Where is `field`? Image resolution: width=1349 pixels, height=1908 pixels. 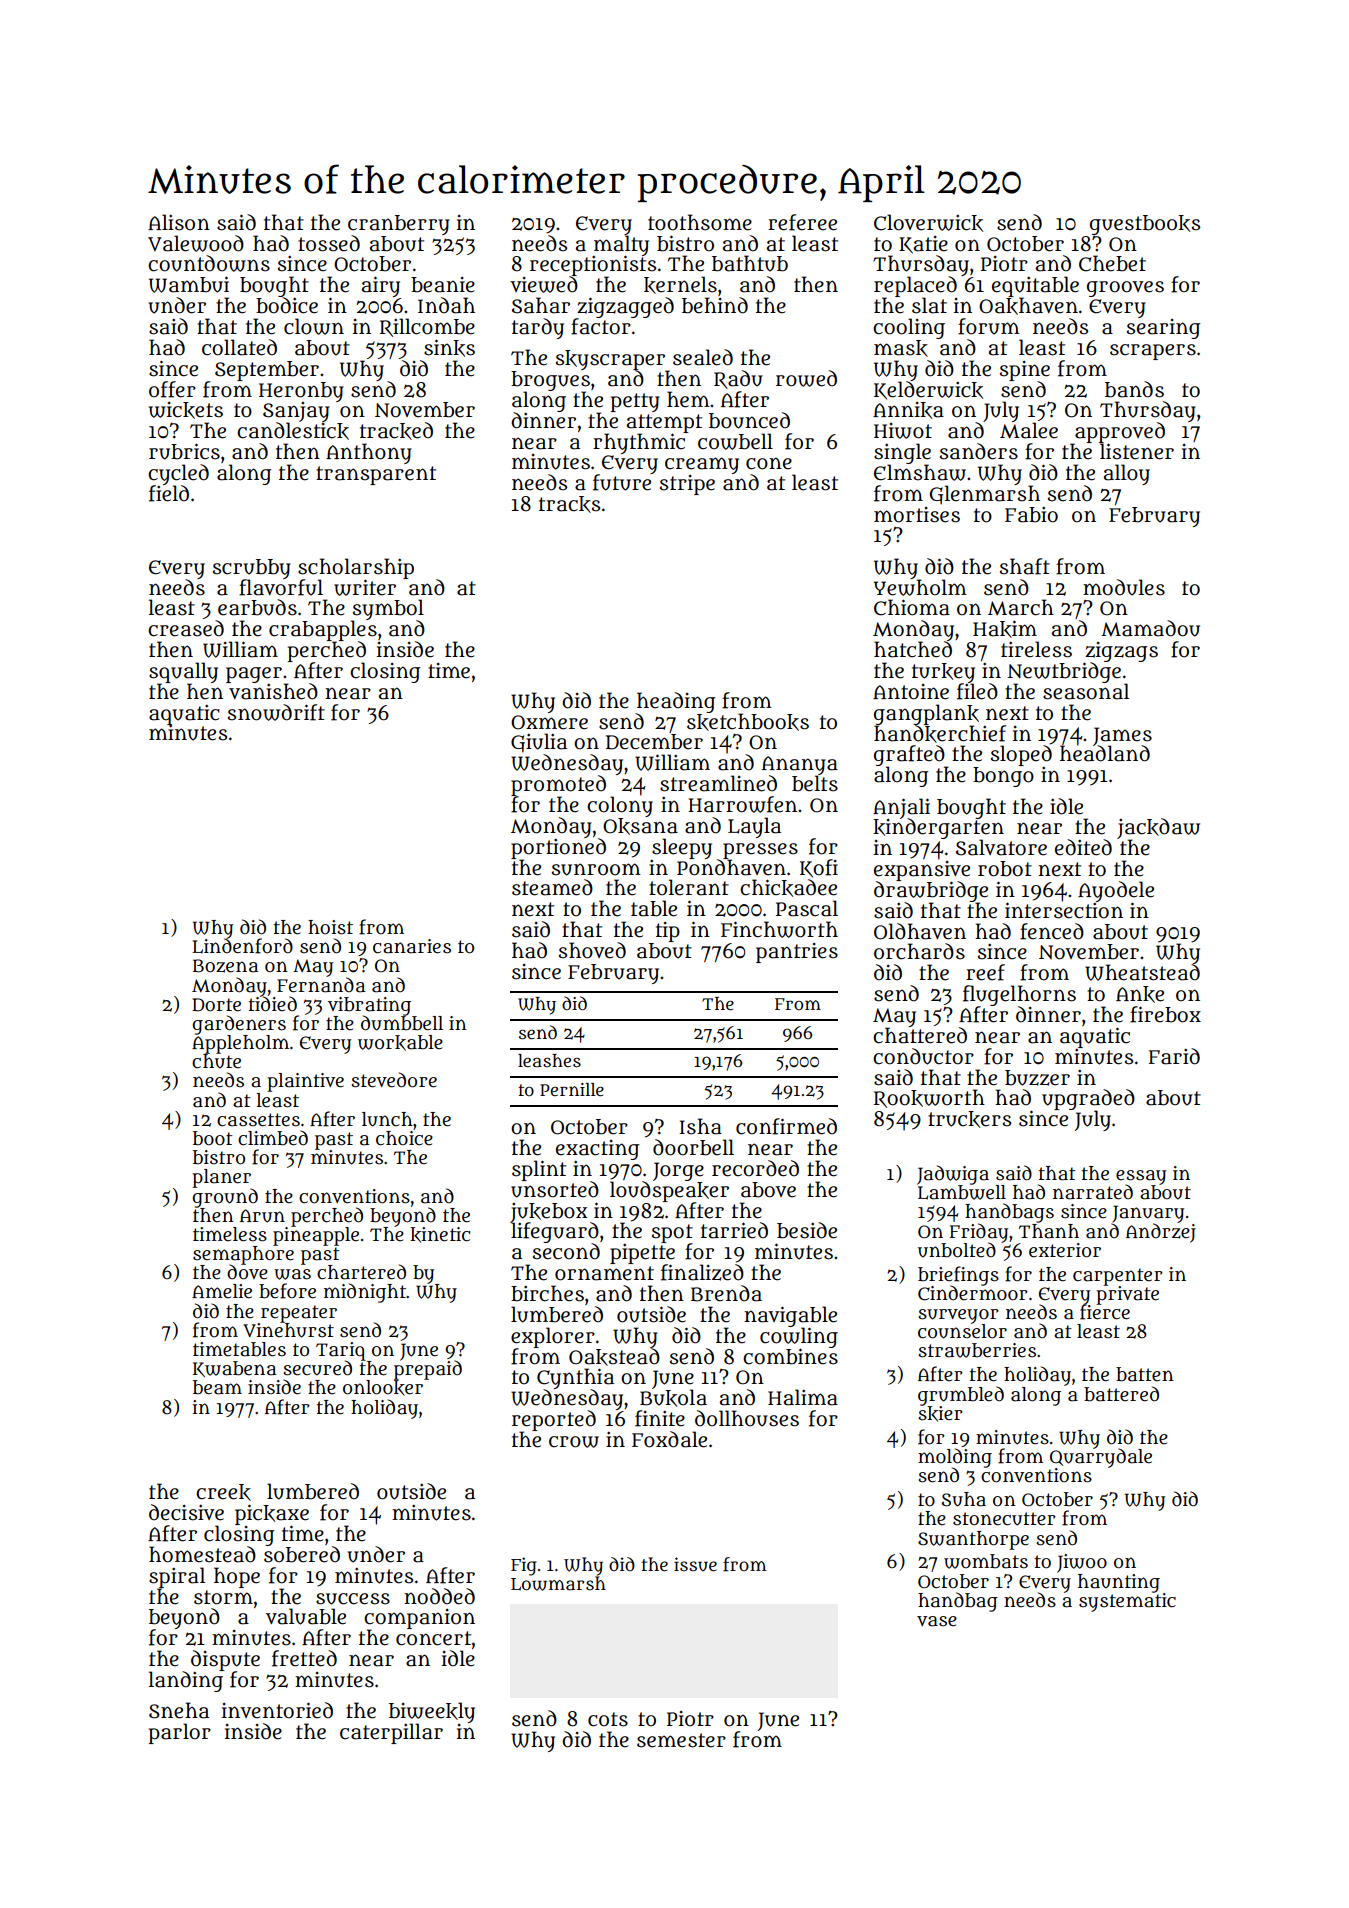
field is located at coordinates (169, 493).
